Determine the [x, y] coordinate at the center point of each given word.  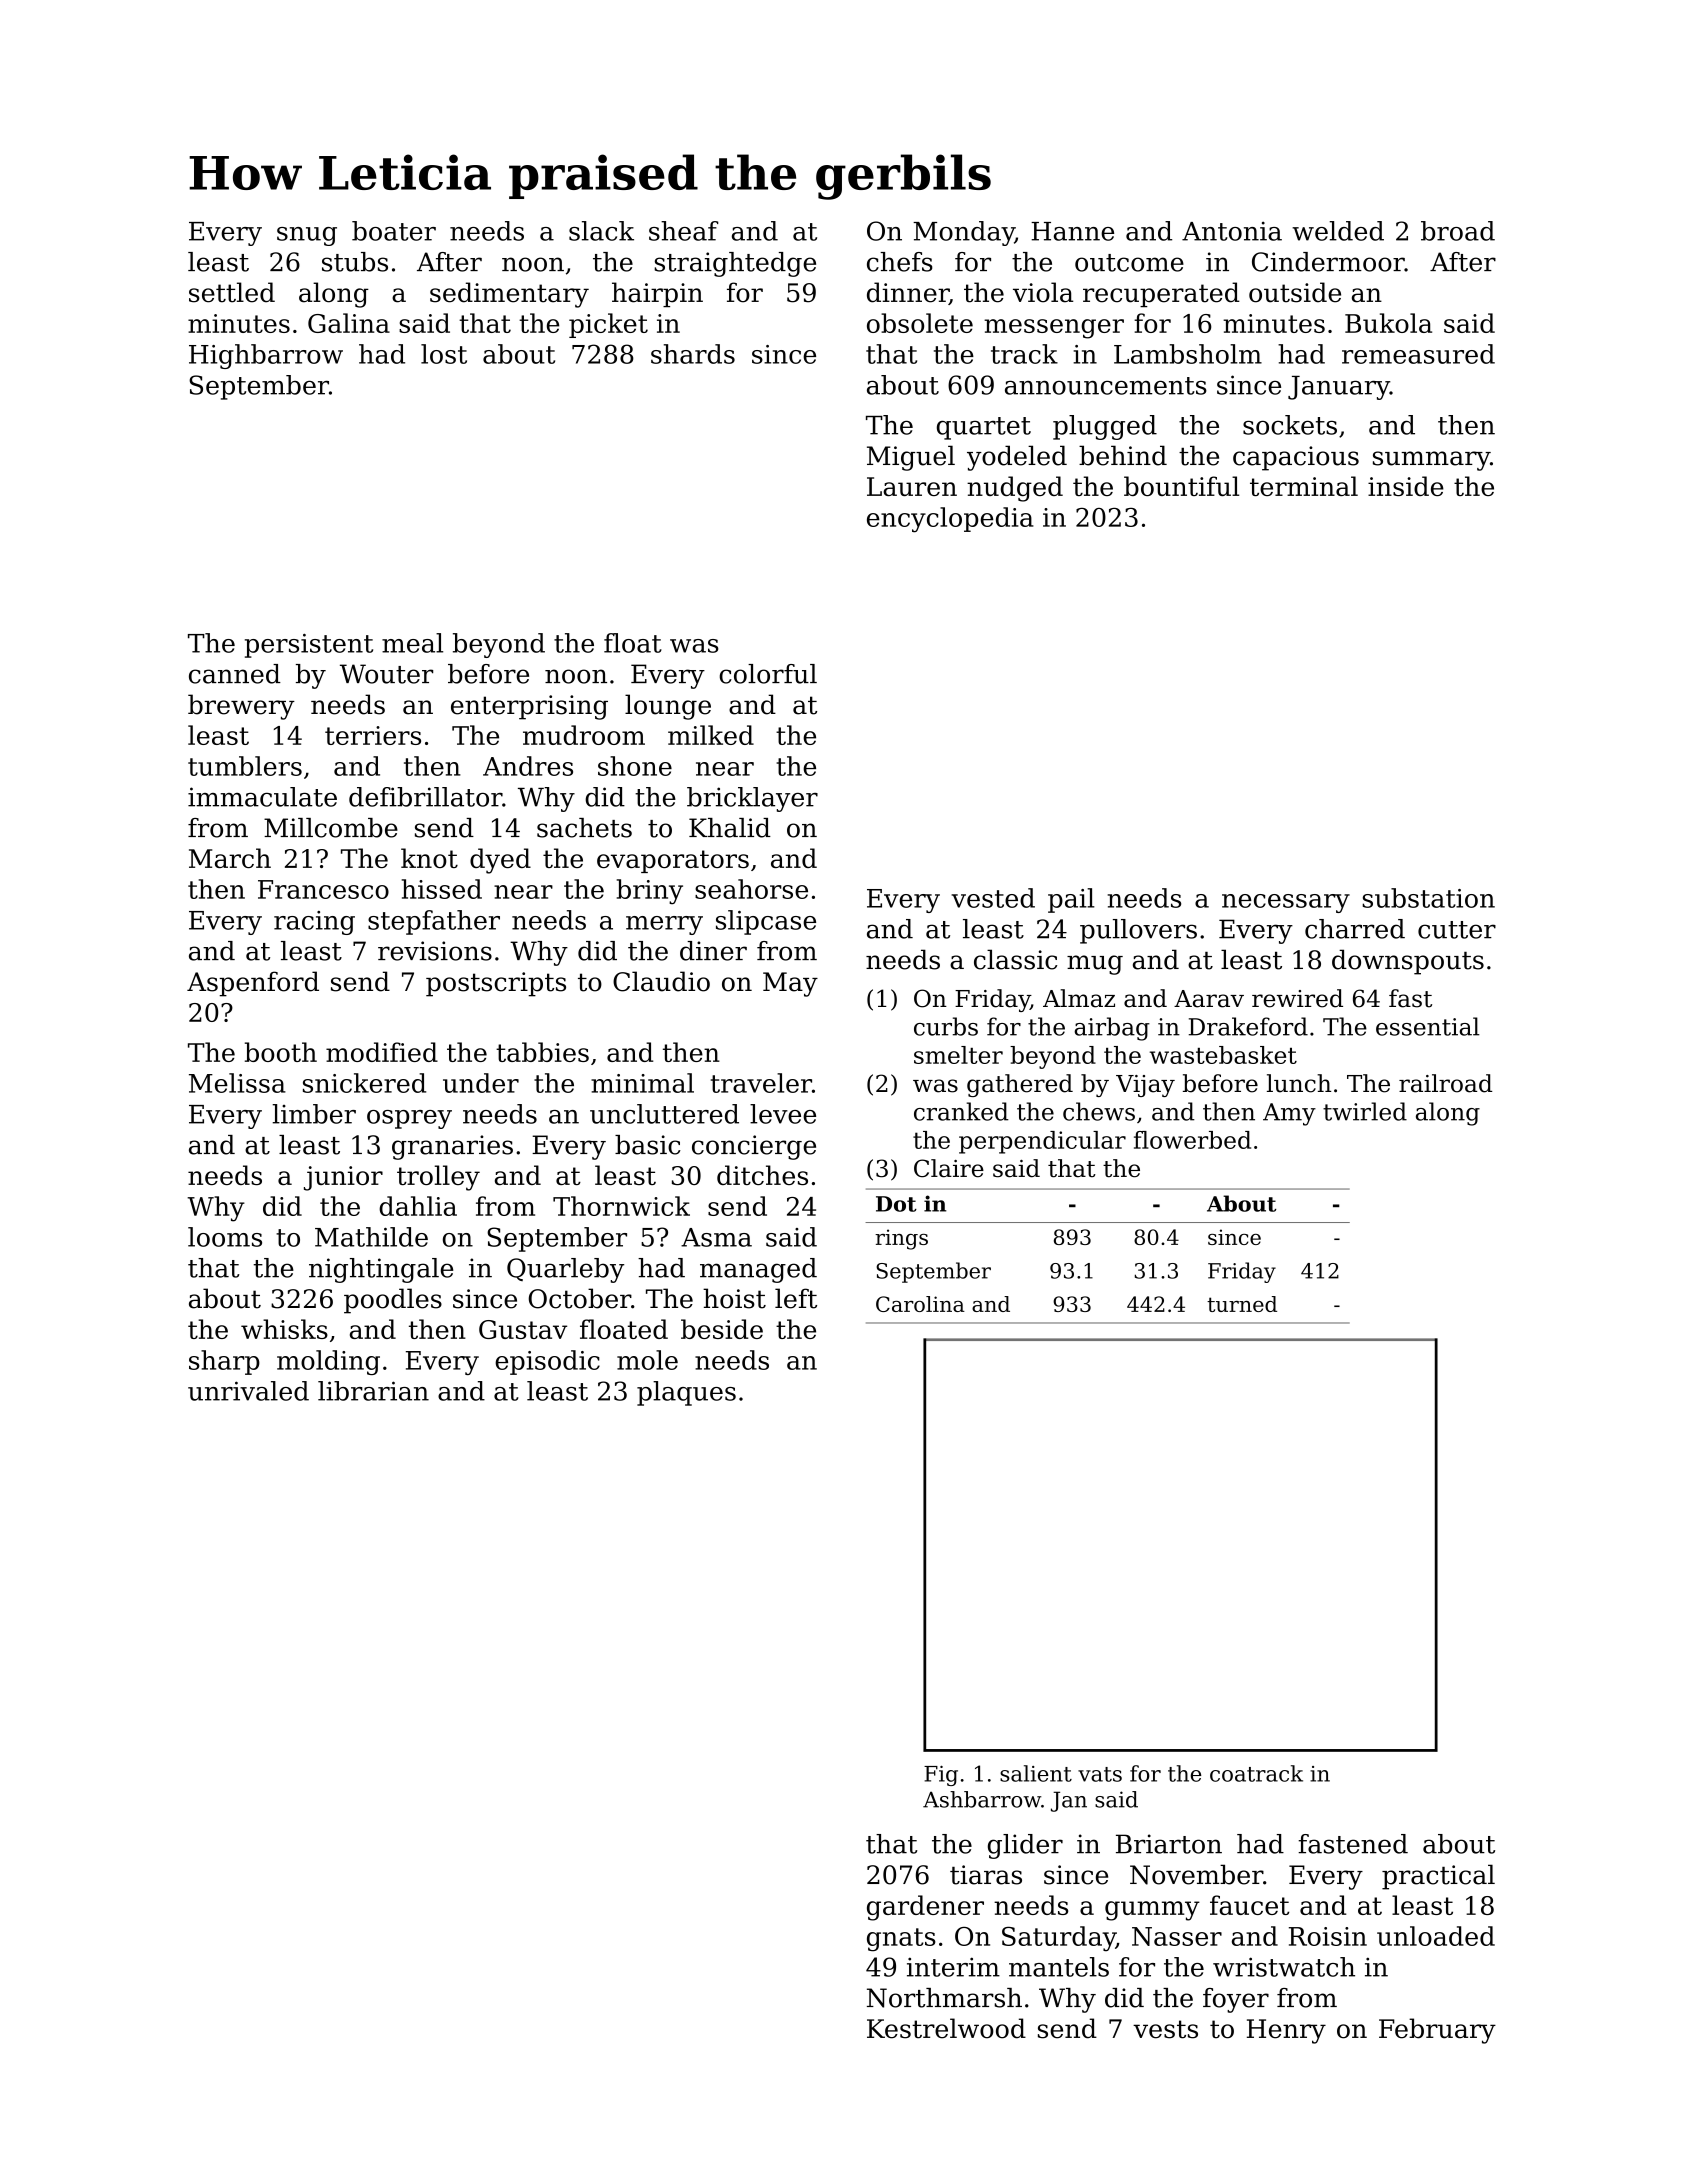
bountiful [1181, 486]
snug [307, 236]
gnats [901, 1940]
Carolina [920, 1304]
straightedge [735, 264]
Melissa [237, 1083]
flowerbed [1192, 1140]
